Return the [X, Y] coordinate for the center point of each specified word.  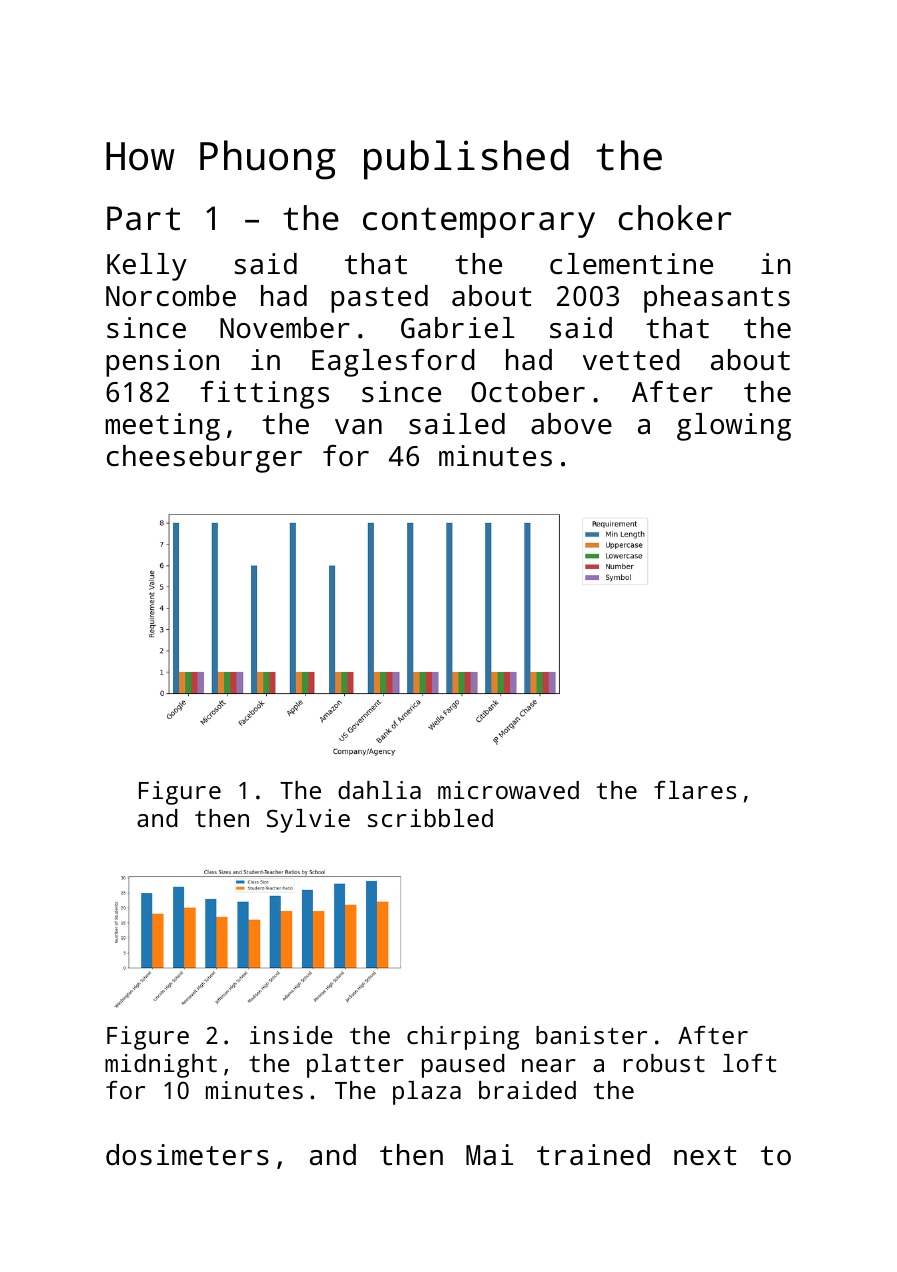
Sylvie [308, 821]
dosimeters [187, 1155]
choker [675, 218]
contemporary [479, 222]
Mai [489, 1155]
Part [143, 218]
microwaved [508, 790]
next [705, 1156]
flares [695, 789]
